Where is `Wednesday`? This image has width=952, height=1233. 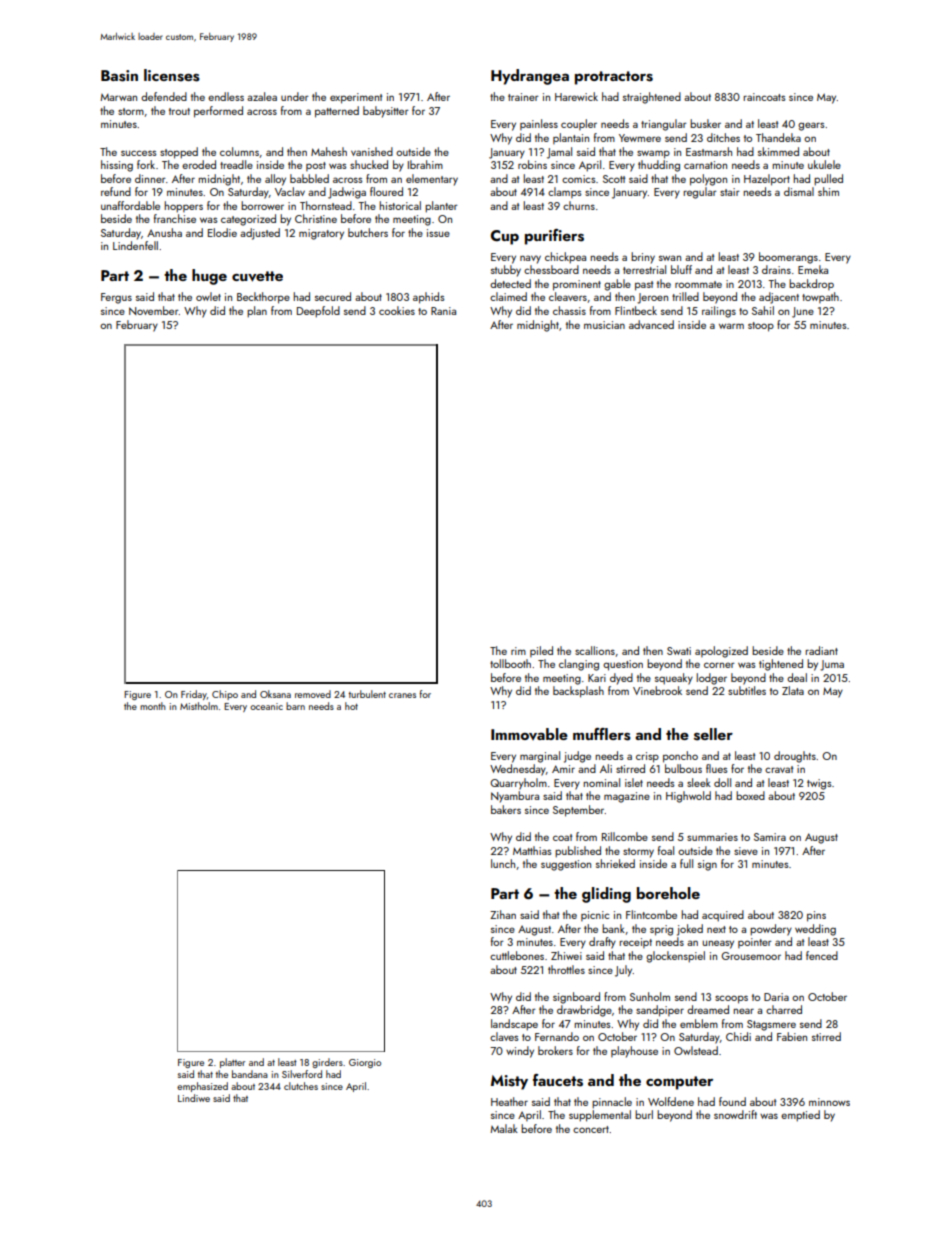
Wednesday is located at coordinates (518, 770).
